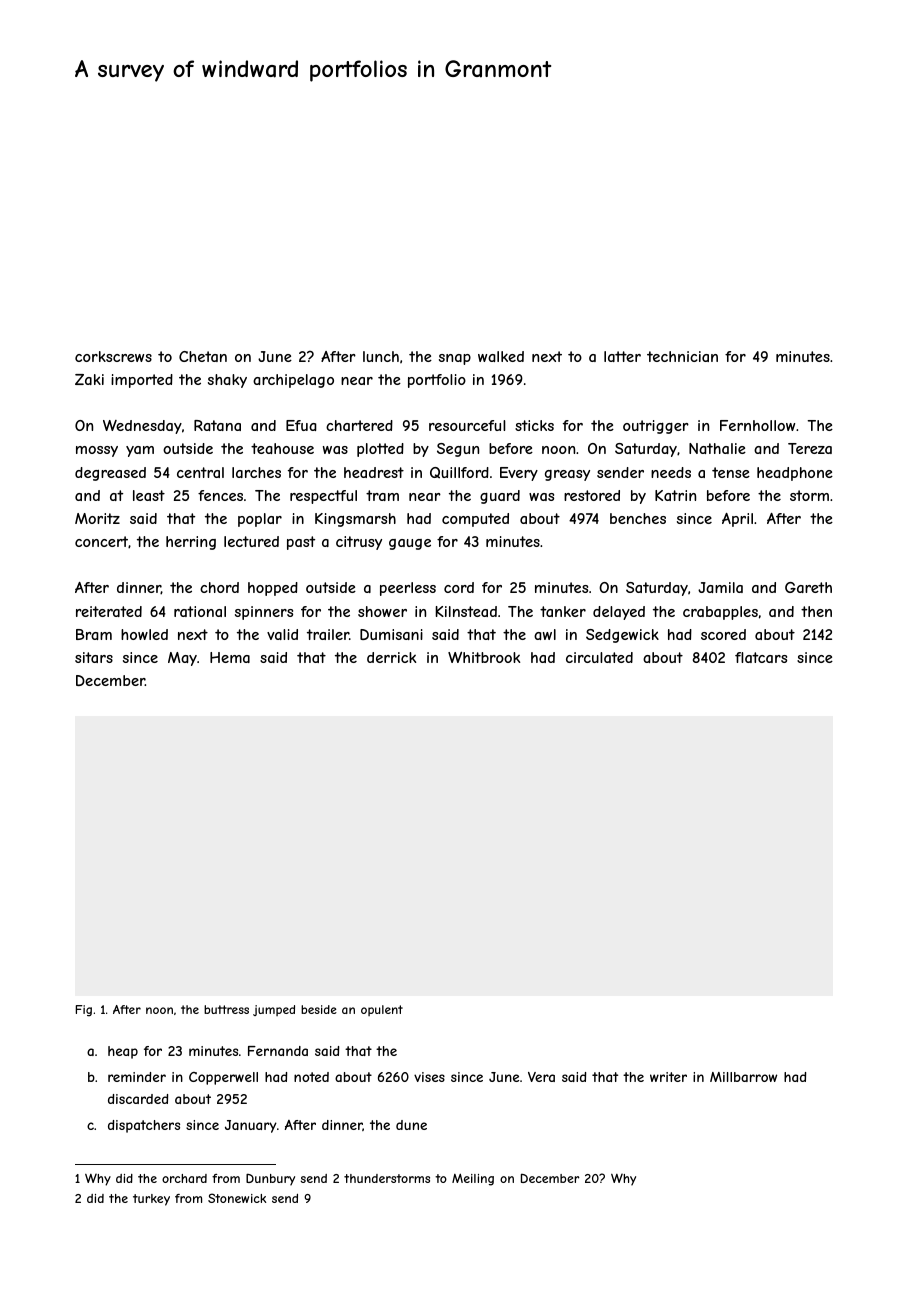 This page has height=1316, width=908. Describe the element at coordinates (282, 634) in the page. I see `valid` at that location.
